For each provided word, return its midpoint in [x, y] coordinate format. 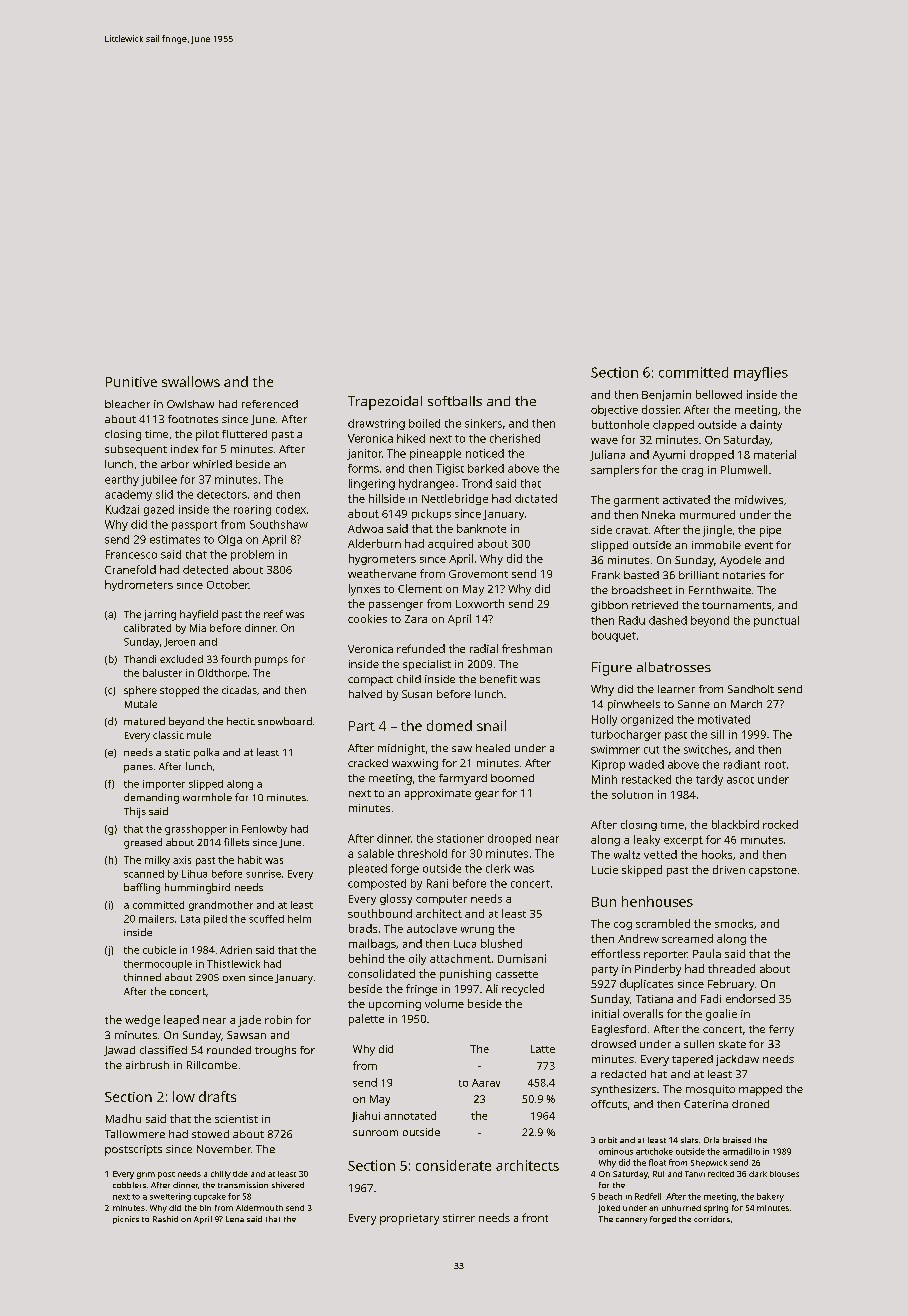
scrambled [663, 923]
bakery [770, 1197]
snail [491, 725]
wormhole [207, 797]
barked [486, 468]
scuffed [266, 919]
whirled [212, 464]
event [759, 545]
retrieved [655, 605]
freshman [527, 648]
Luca [465, 944]
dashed [668, 620]
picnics [126, 1220]
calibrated [147, 628]
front [535, 1217]
